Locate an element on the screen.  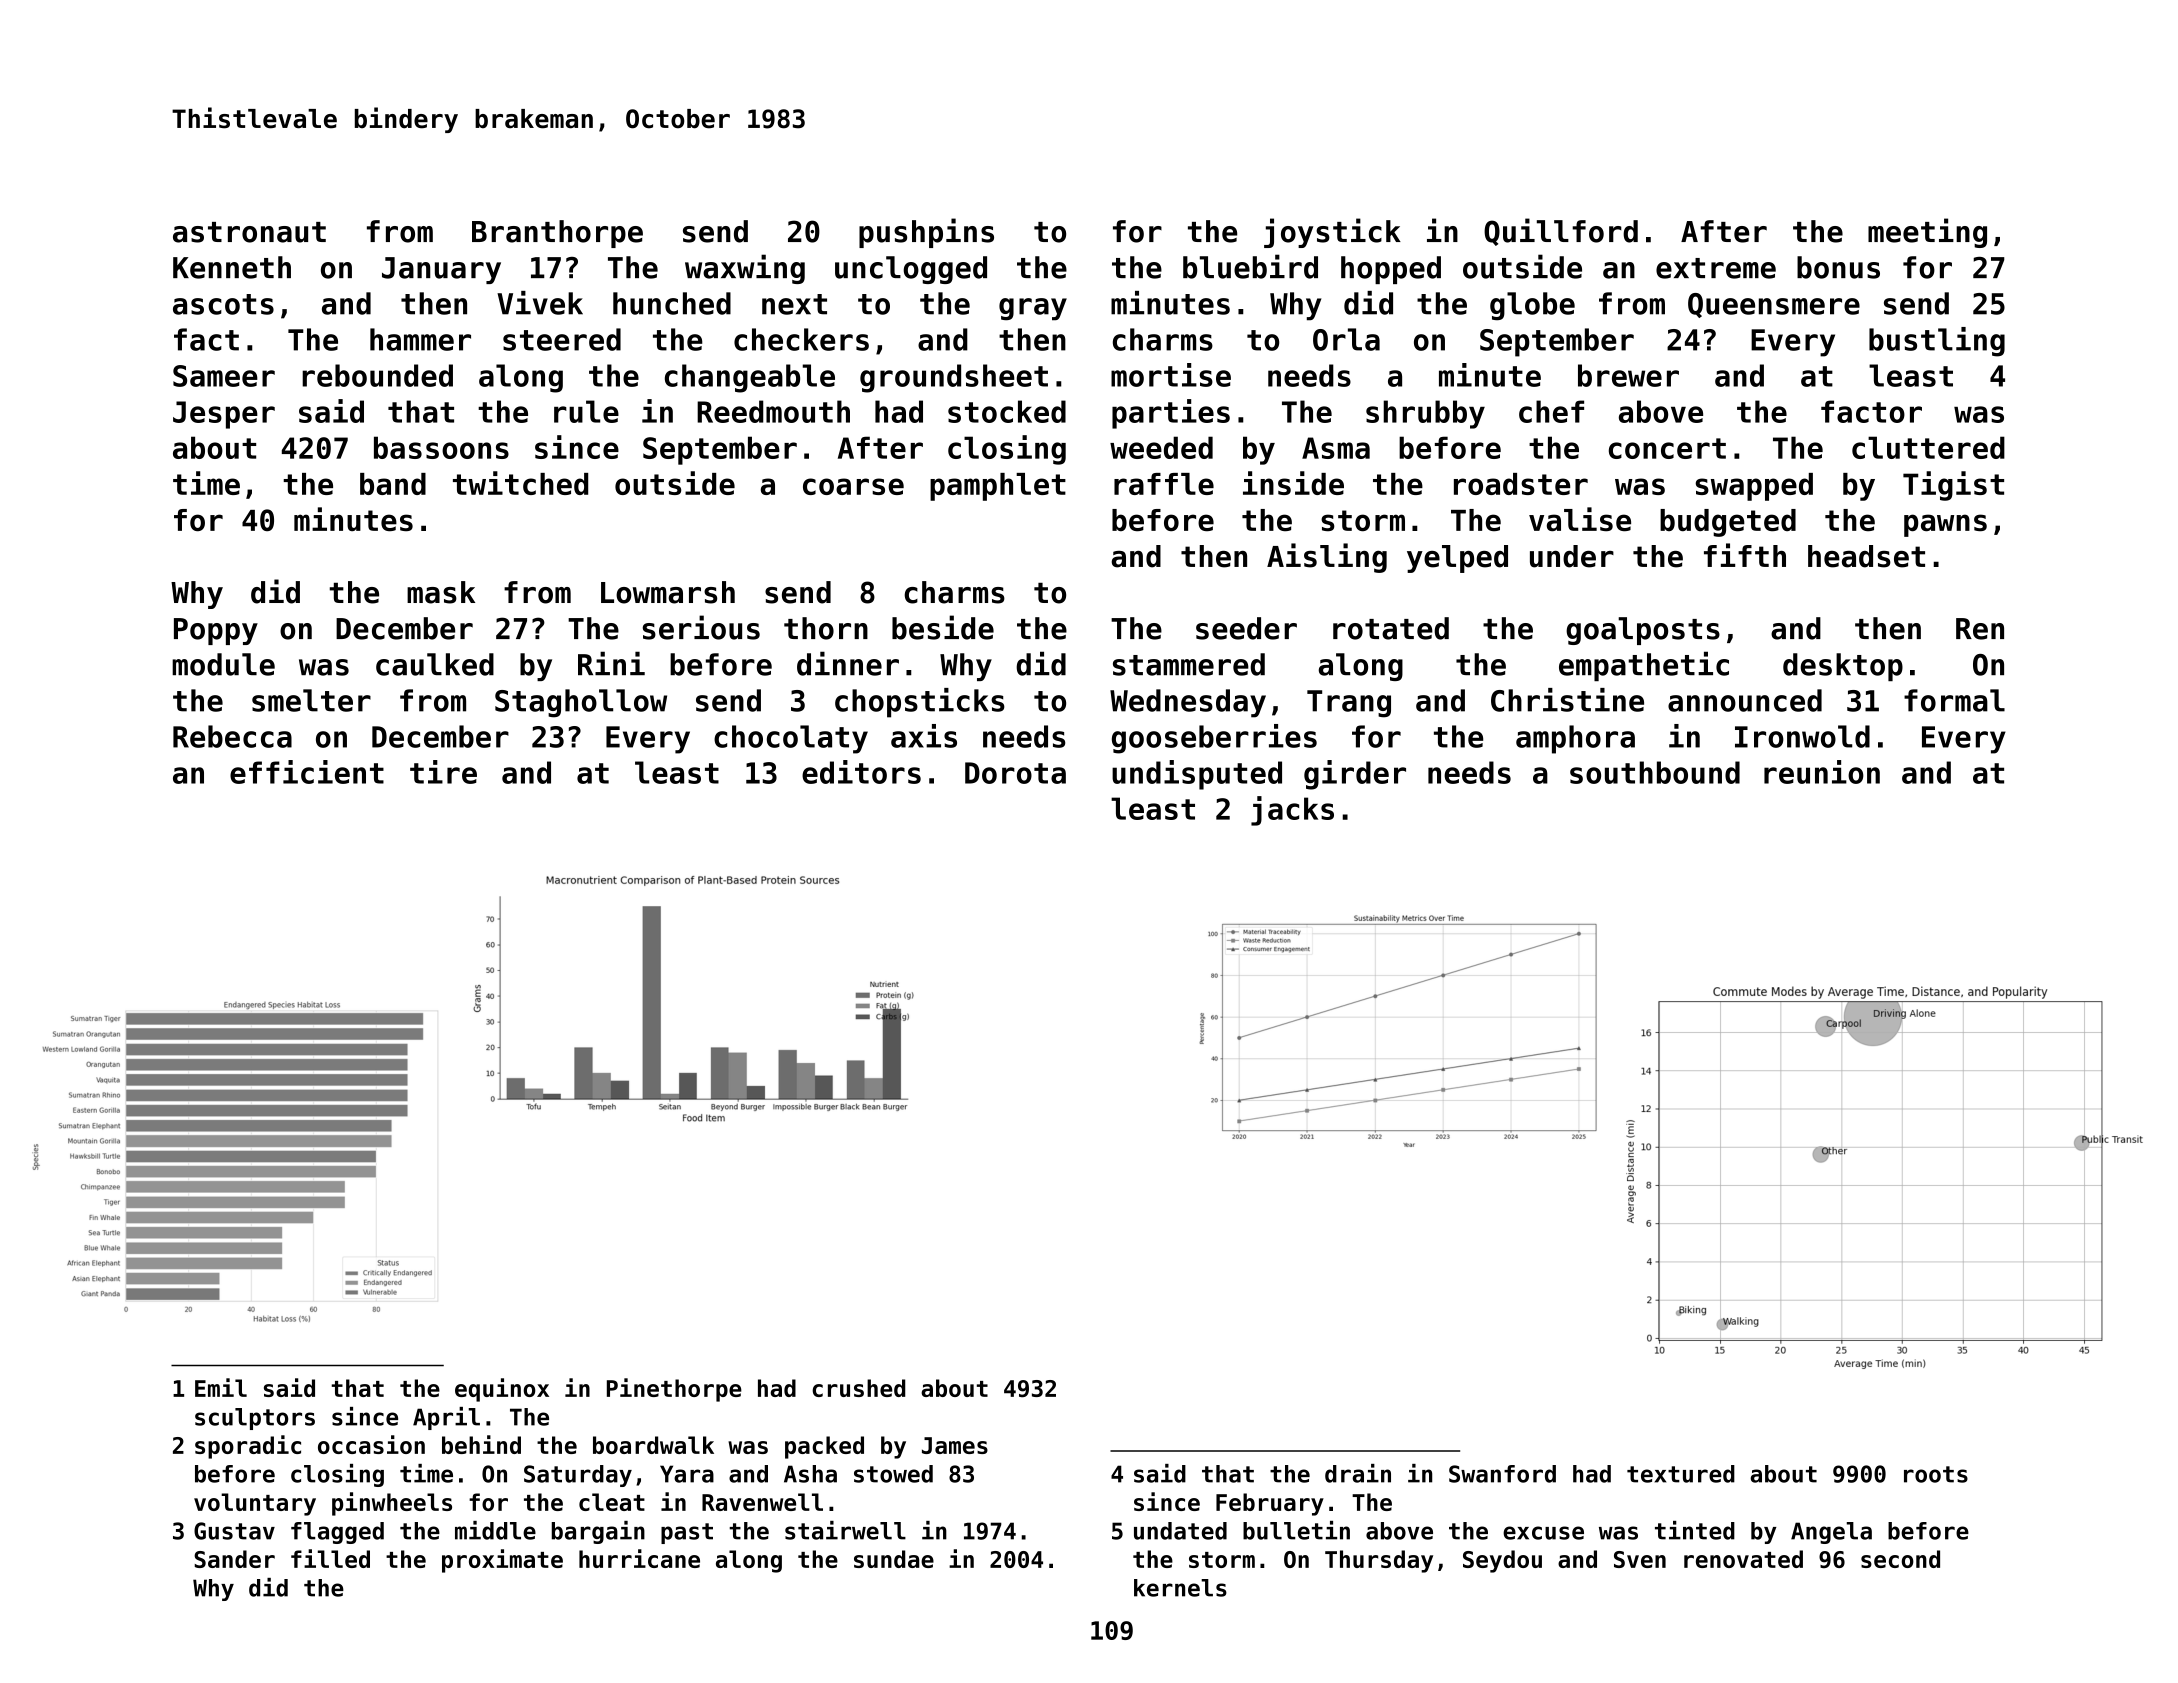
jacks is located at coordinates (1292, 811).
